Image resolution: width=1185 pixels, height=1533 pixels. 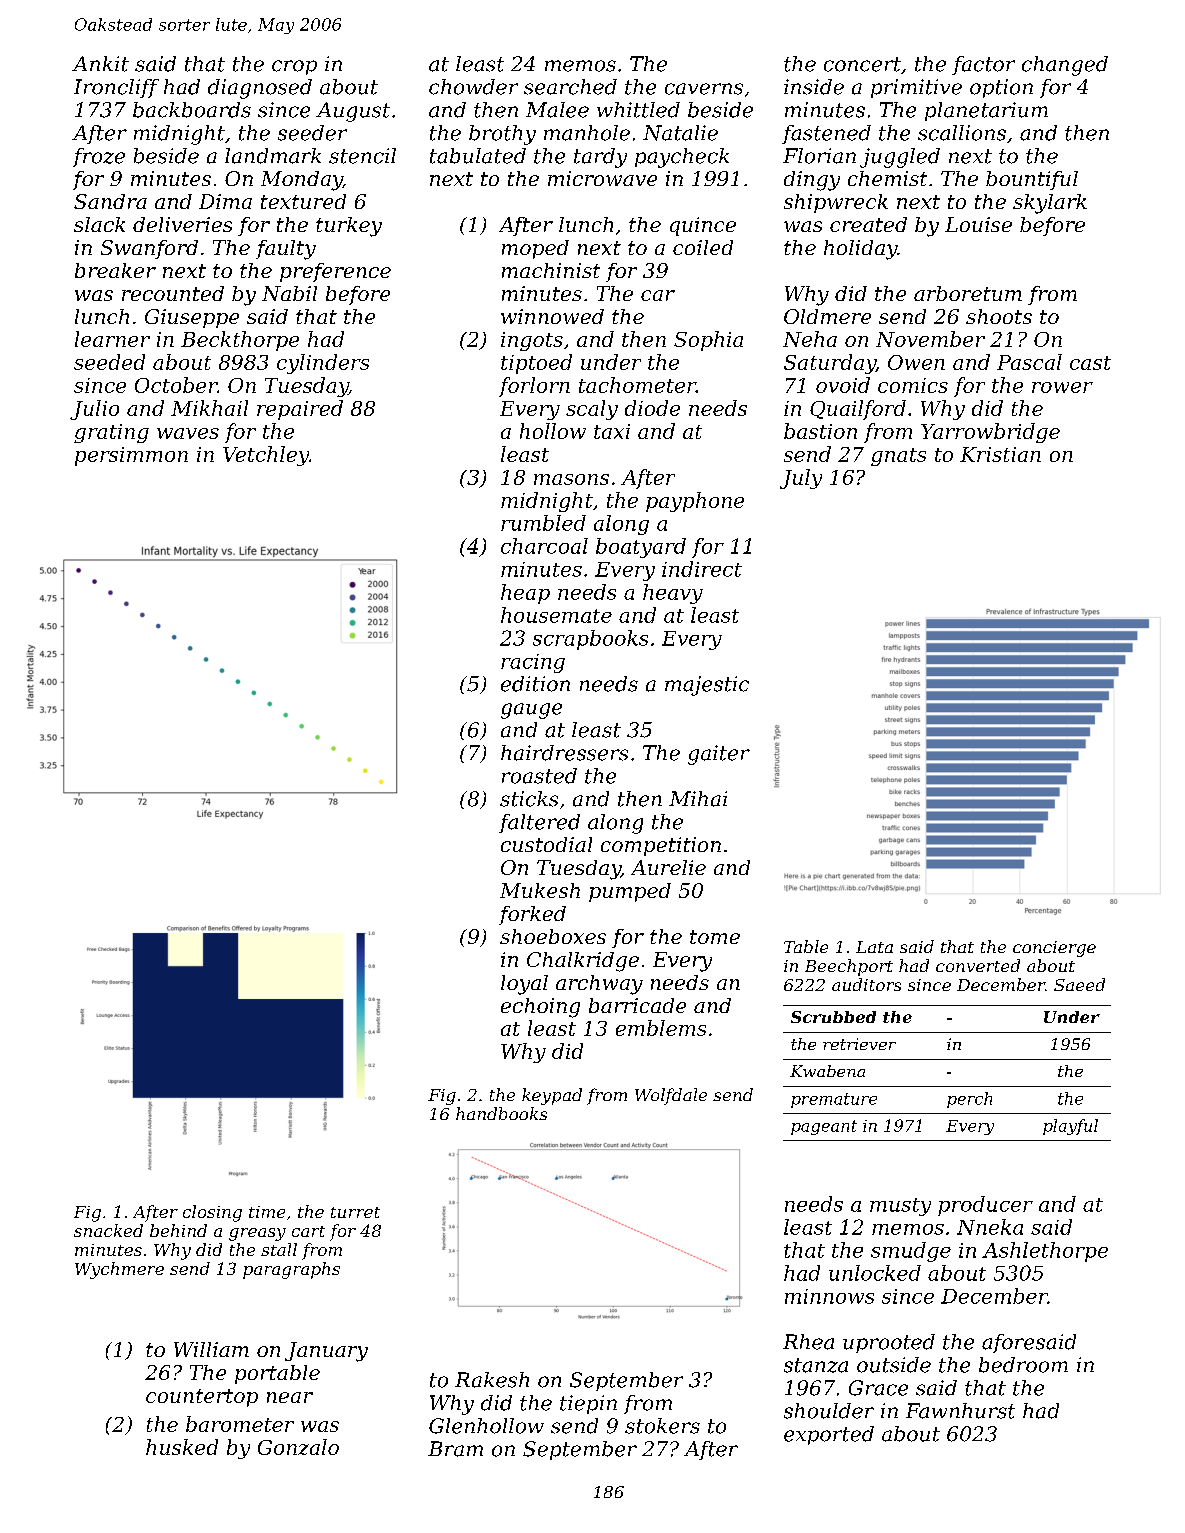 What do you see at coordinates (501, 1113) in the image?
I see `handbooks` at bounding box center [501, 1113].
